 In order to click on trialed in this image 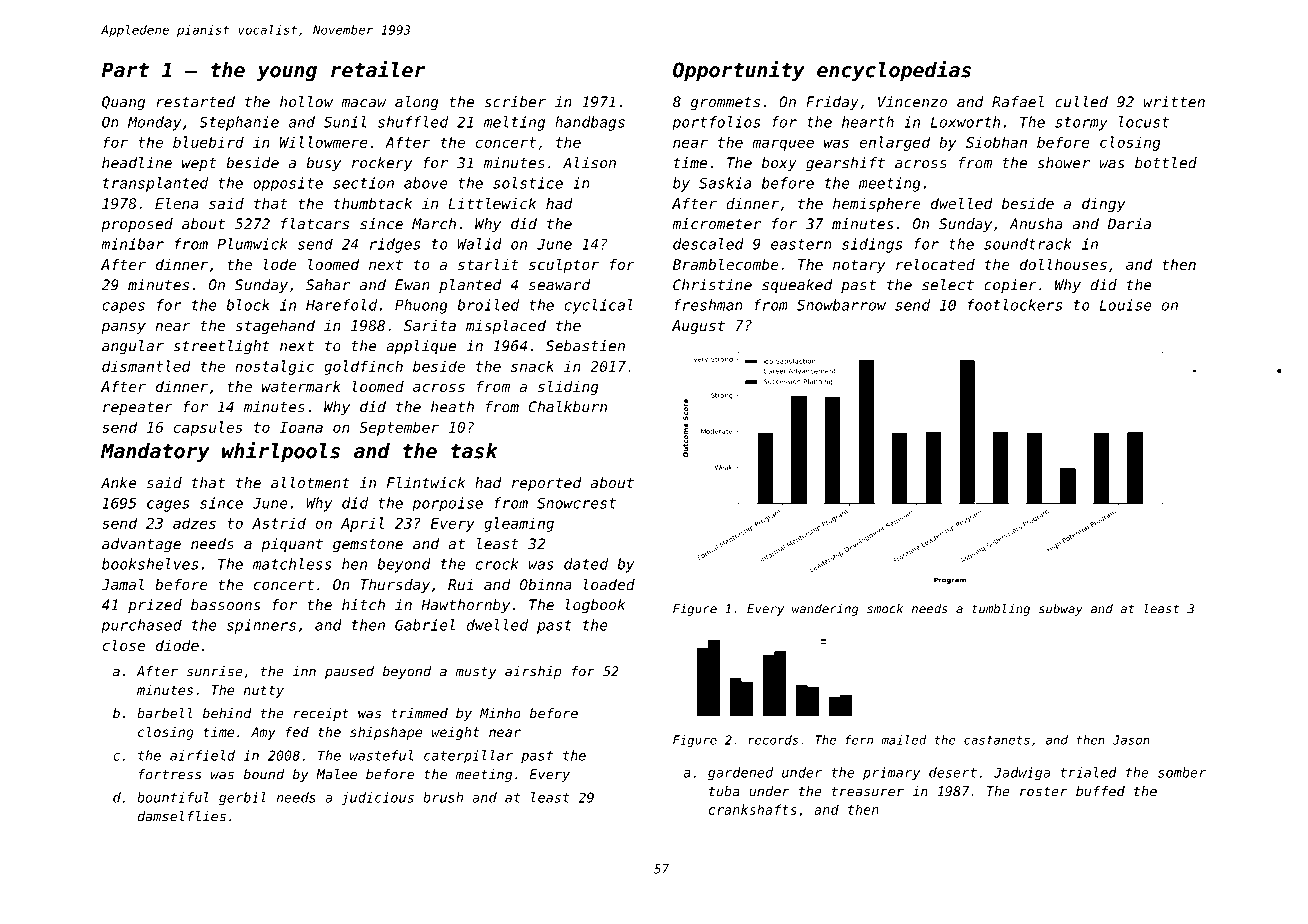, I will do `click(1088, 772)`.
